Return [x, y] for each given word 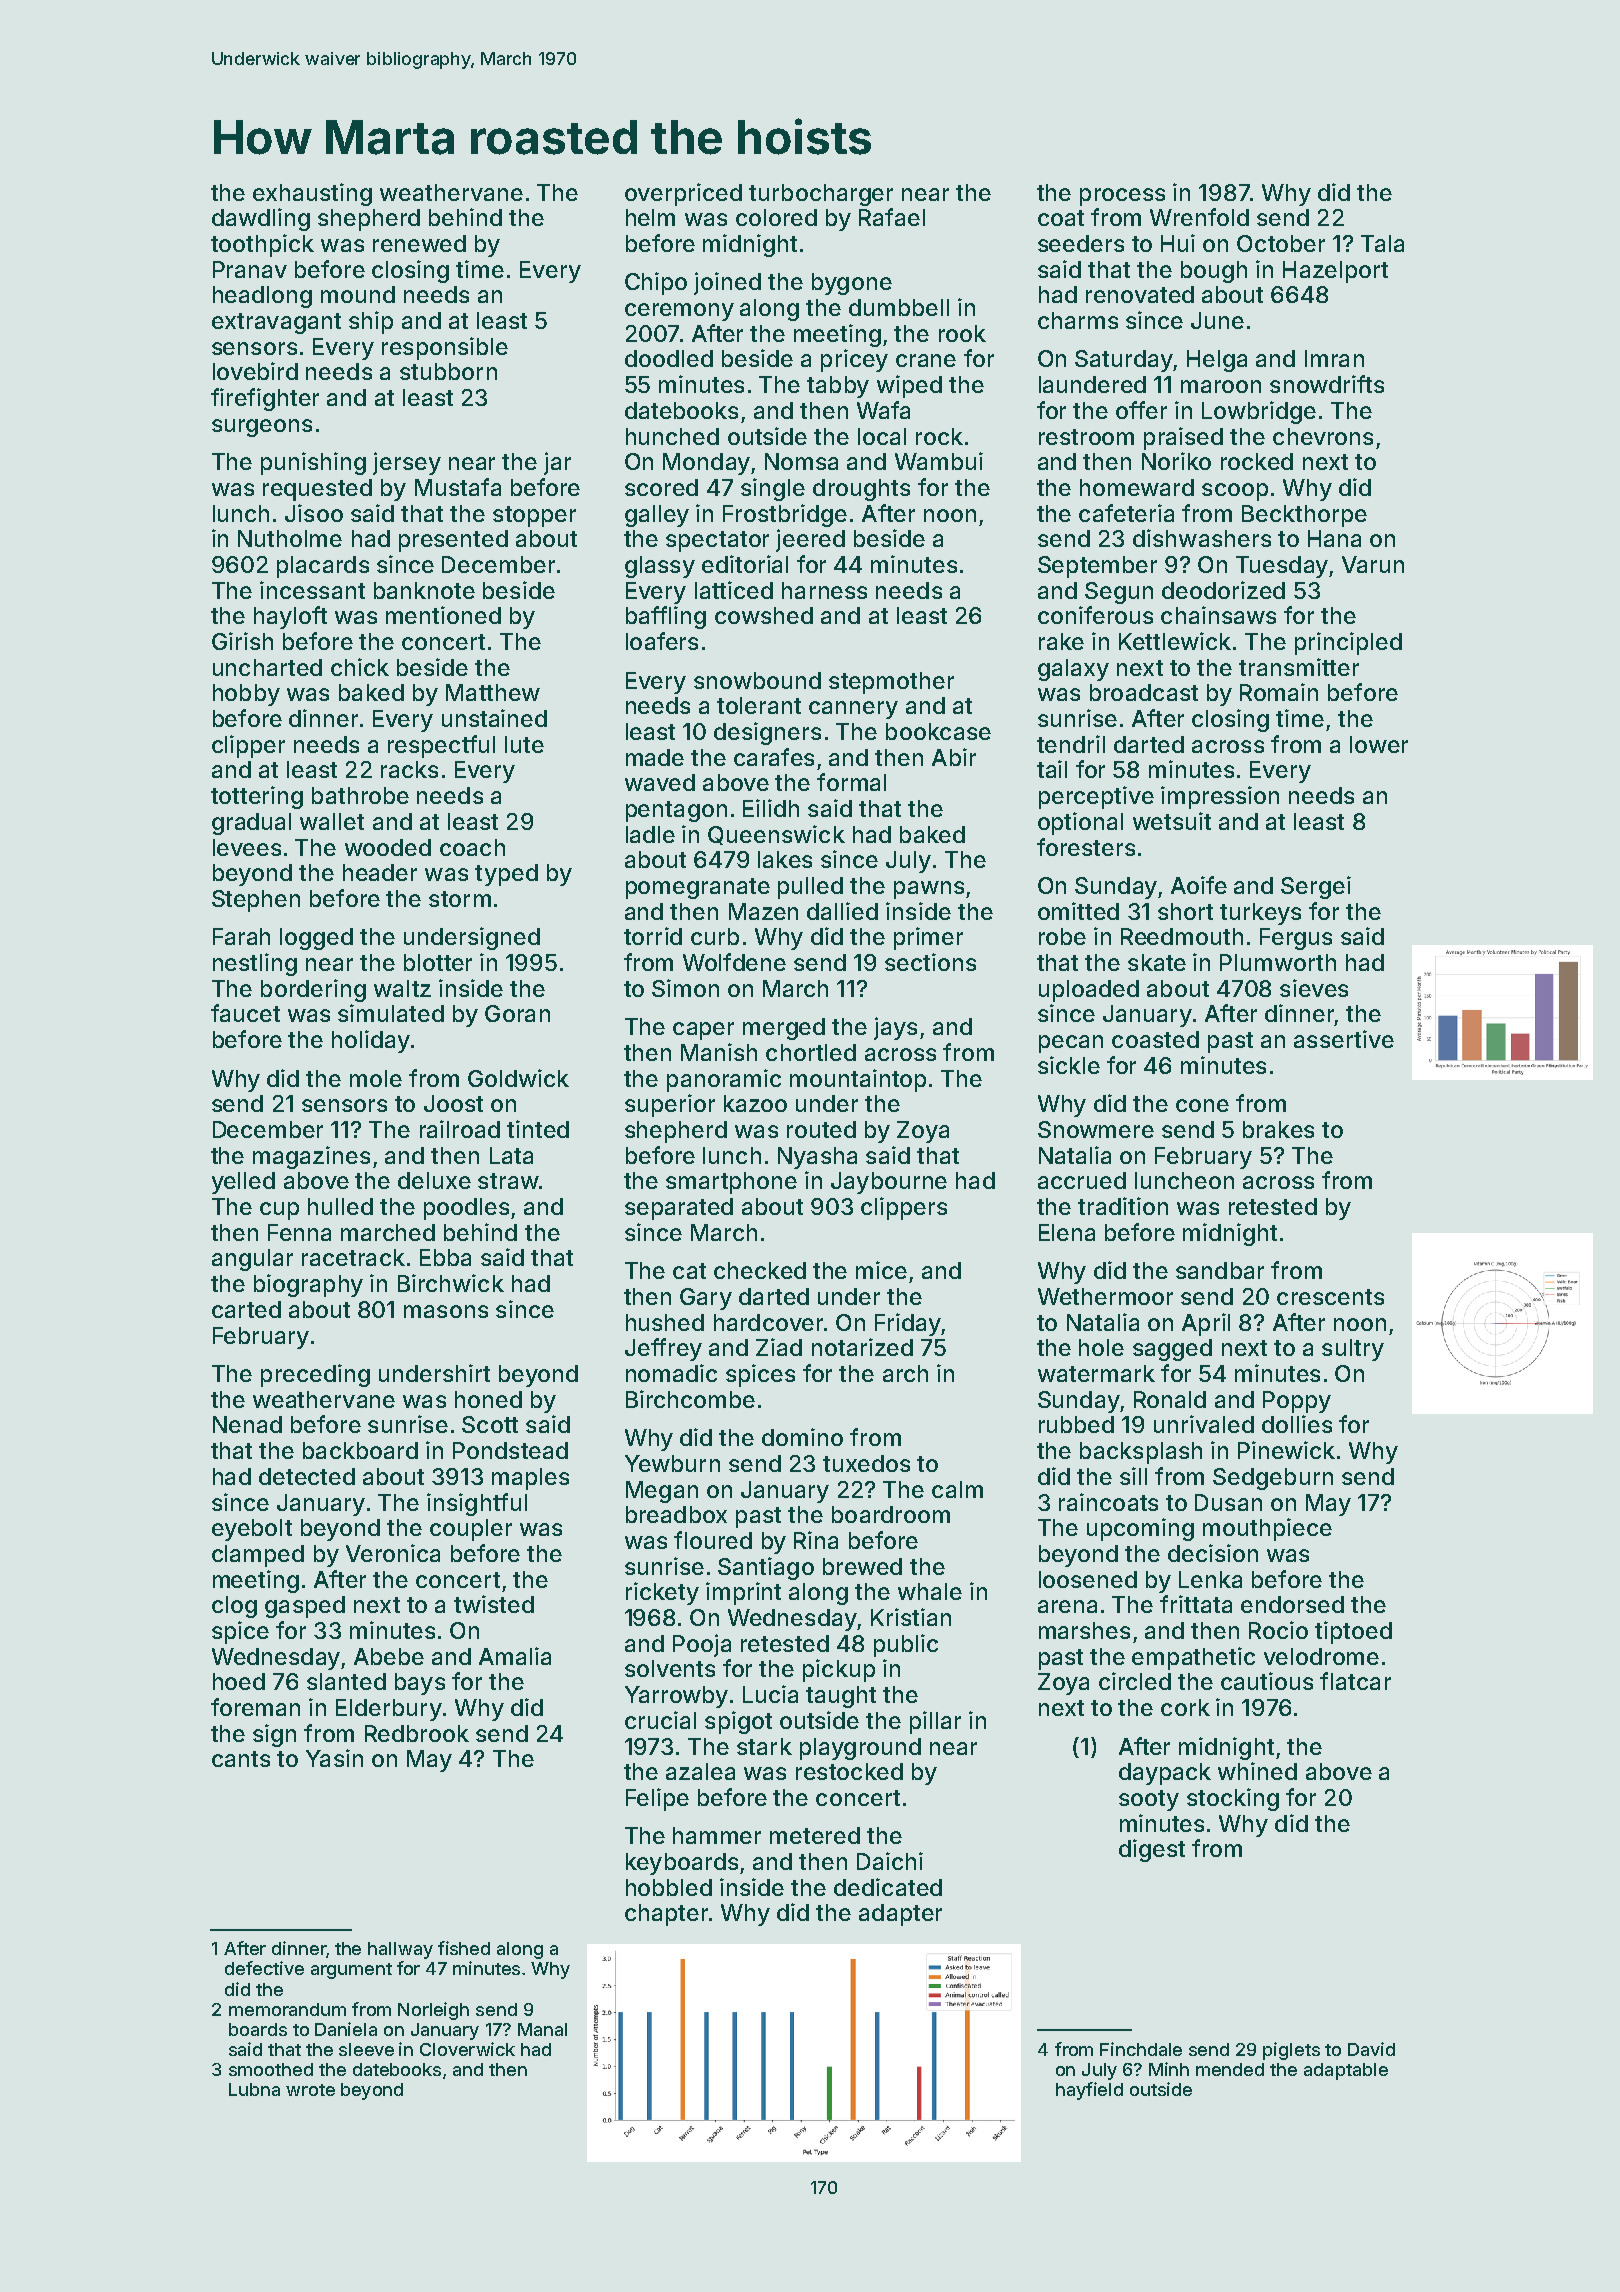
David [1371, 2049]
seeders [1081, 243]
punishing [313, 463]
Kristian [911, 1617]
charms [1078, 320]
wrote [310, 2090]
